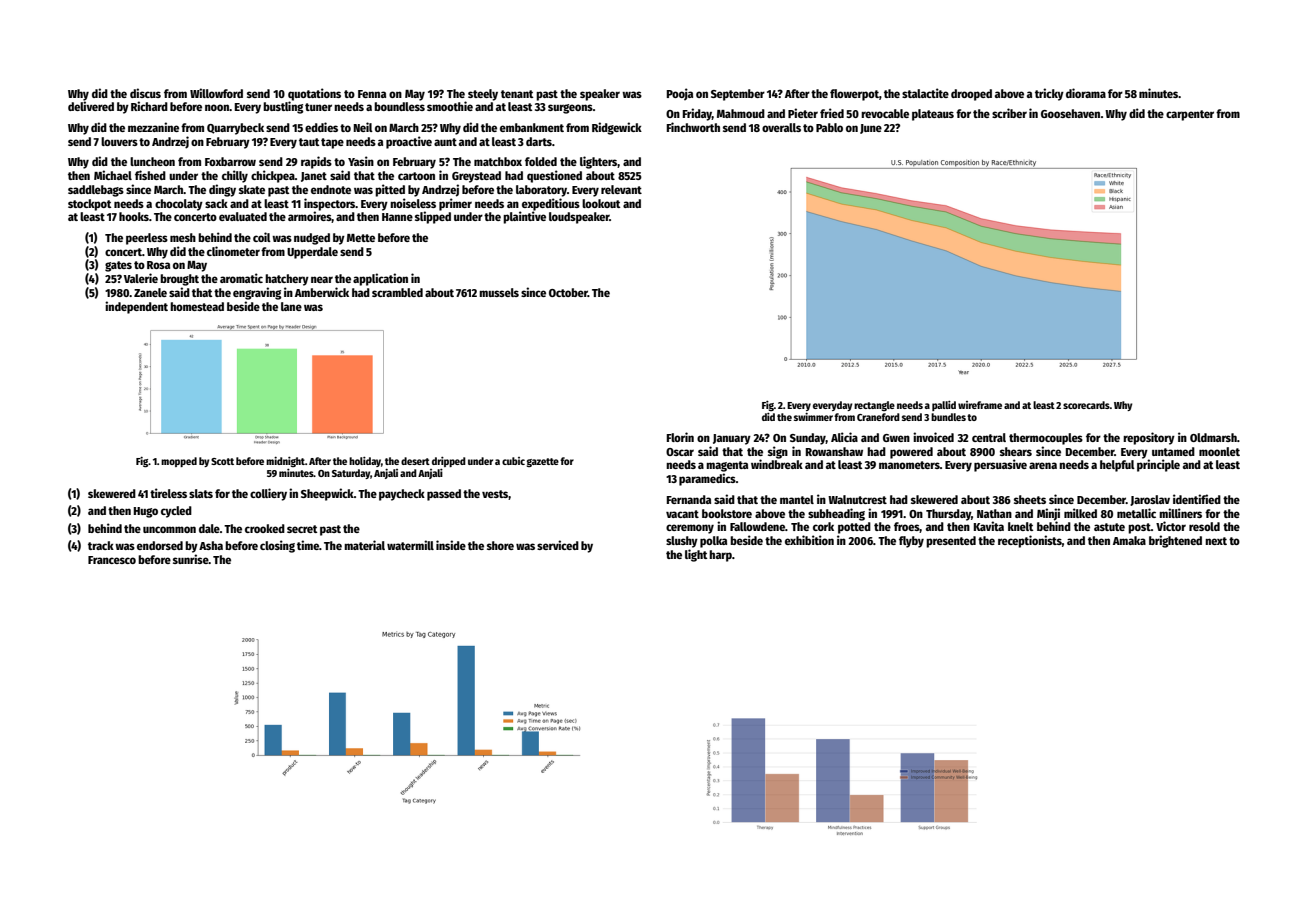  What do you see at coordinates (1086, 405) in the screenshot?
I see `scorecards` at bounding box center [1086, 405].
